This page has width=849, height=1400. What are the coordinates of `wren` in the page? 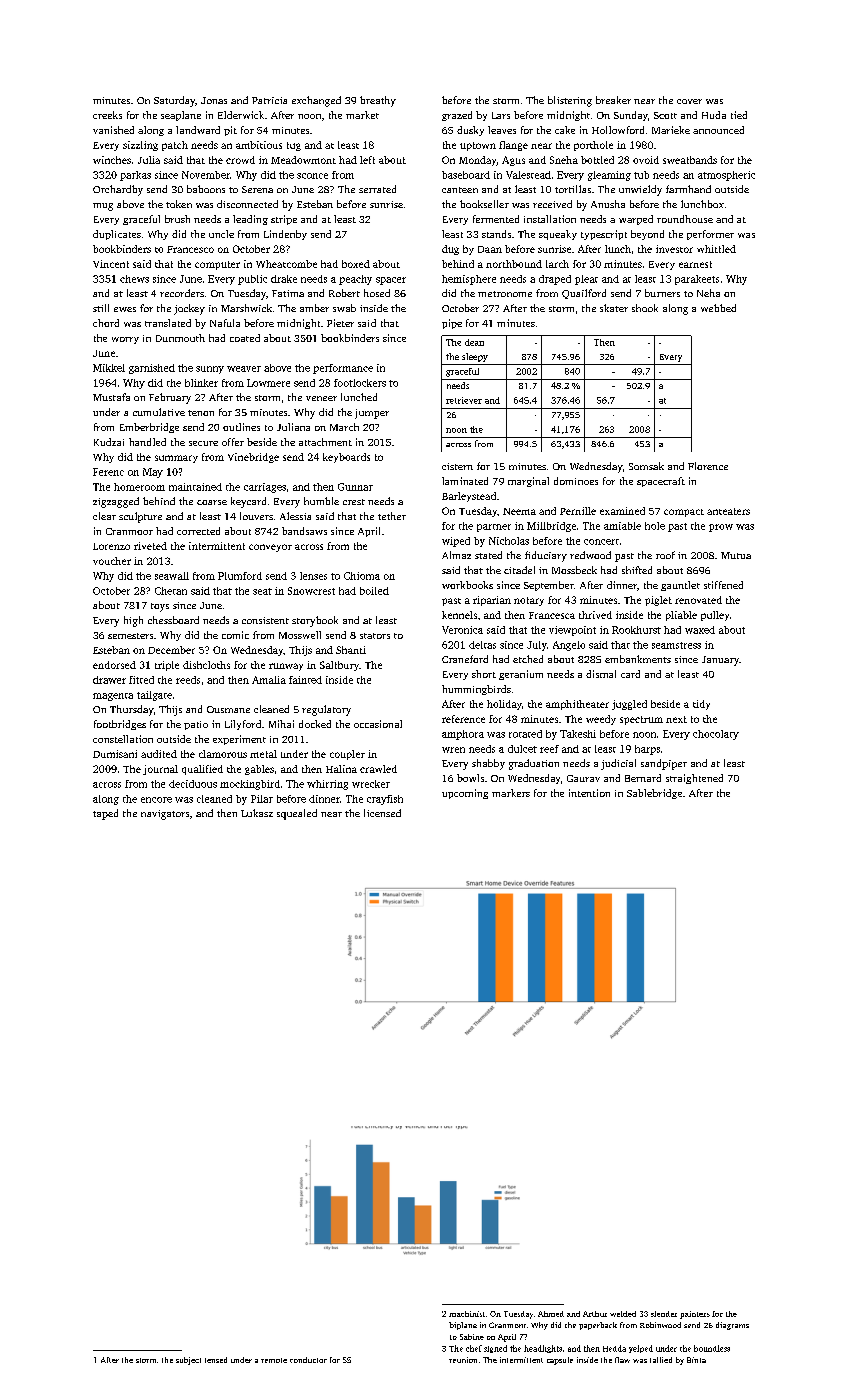 It's located at (453, 750).
